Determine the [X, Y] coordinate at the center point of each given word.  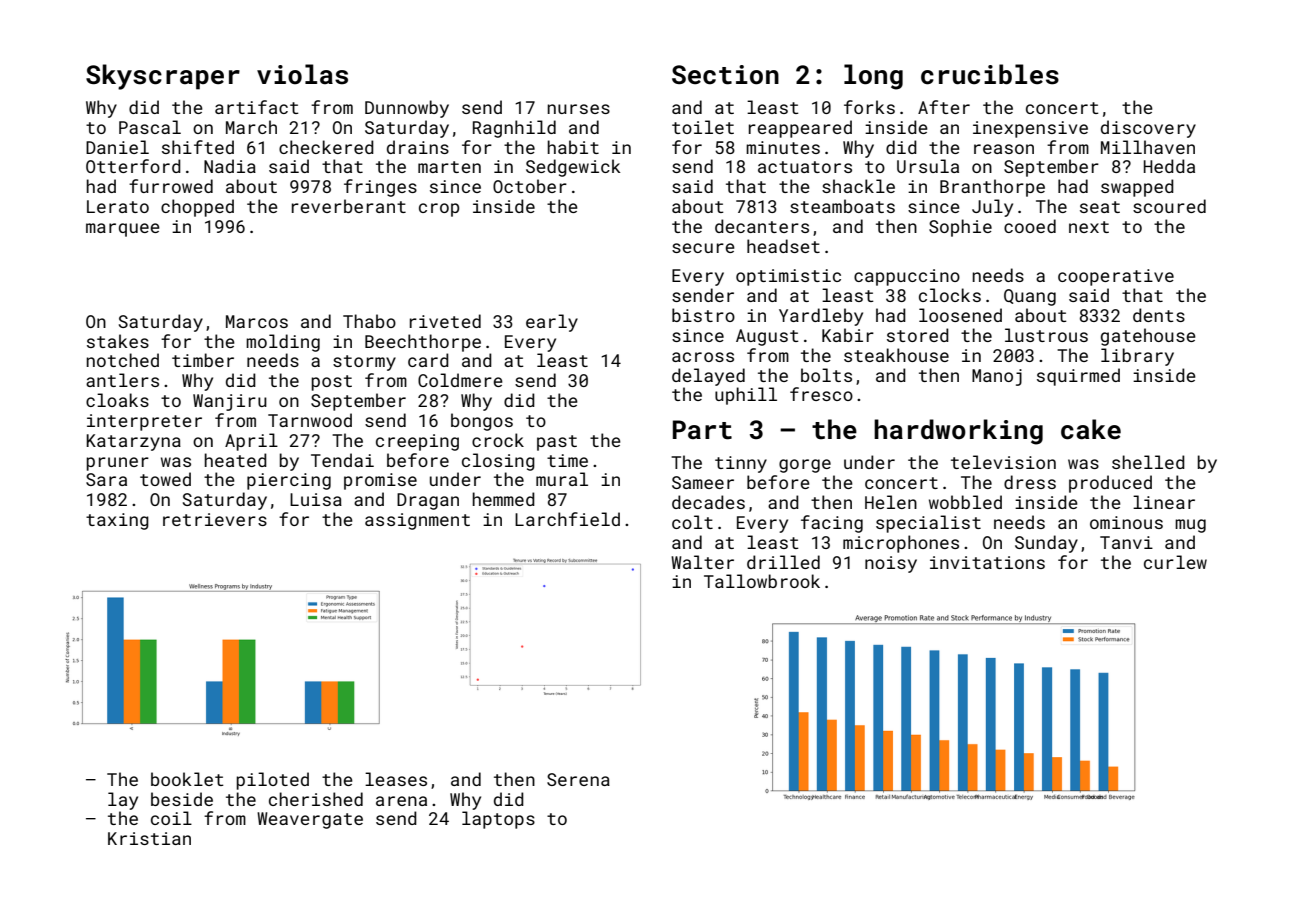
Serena [578, 779]
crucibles [990, 74]
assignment [417, 521]
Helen [891, 502]
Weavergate [310, 820]
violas [302, 74]
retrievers [215, 519]
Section [725, 75]
